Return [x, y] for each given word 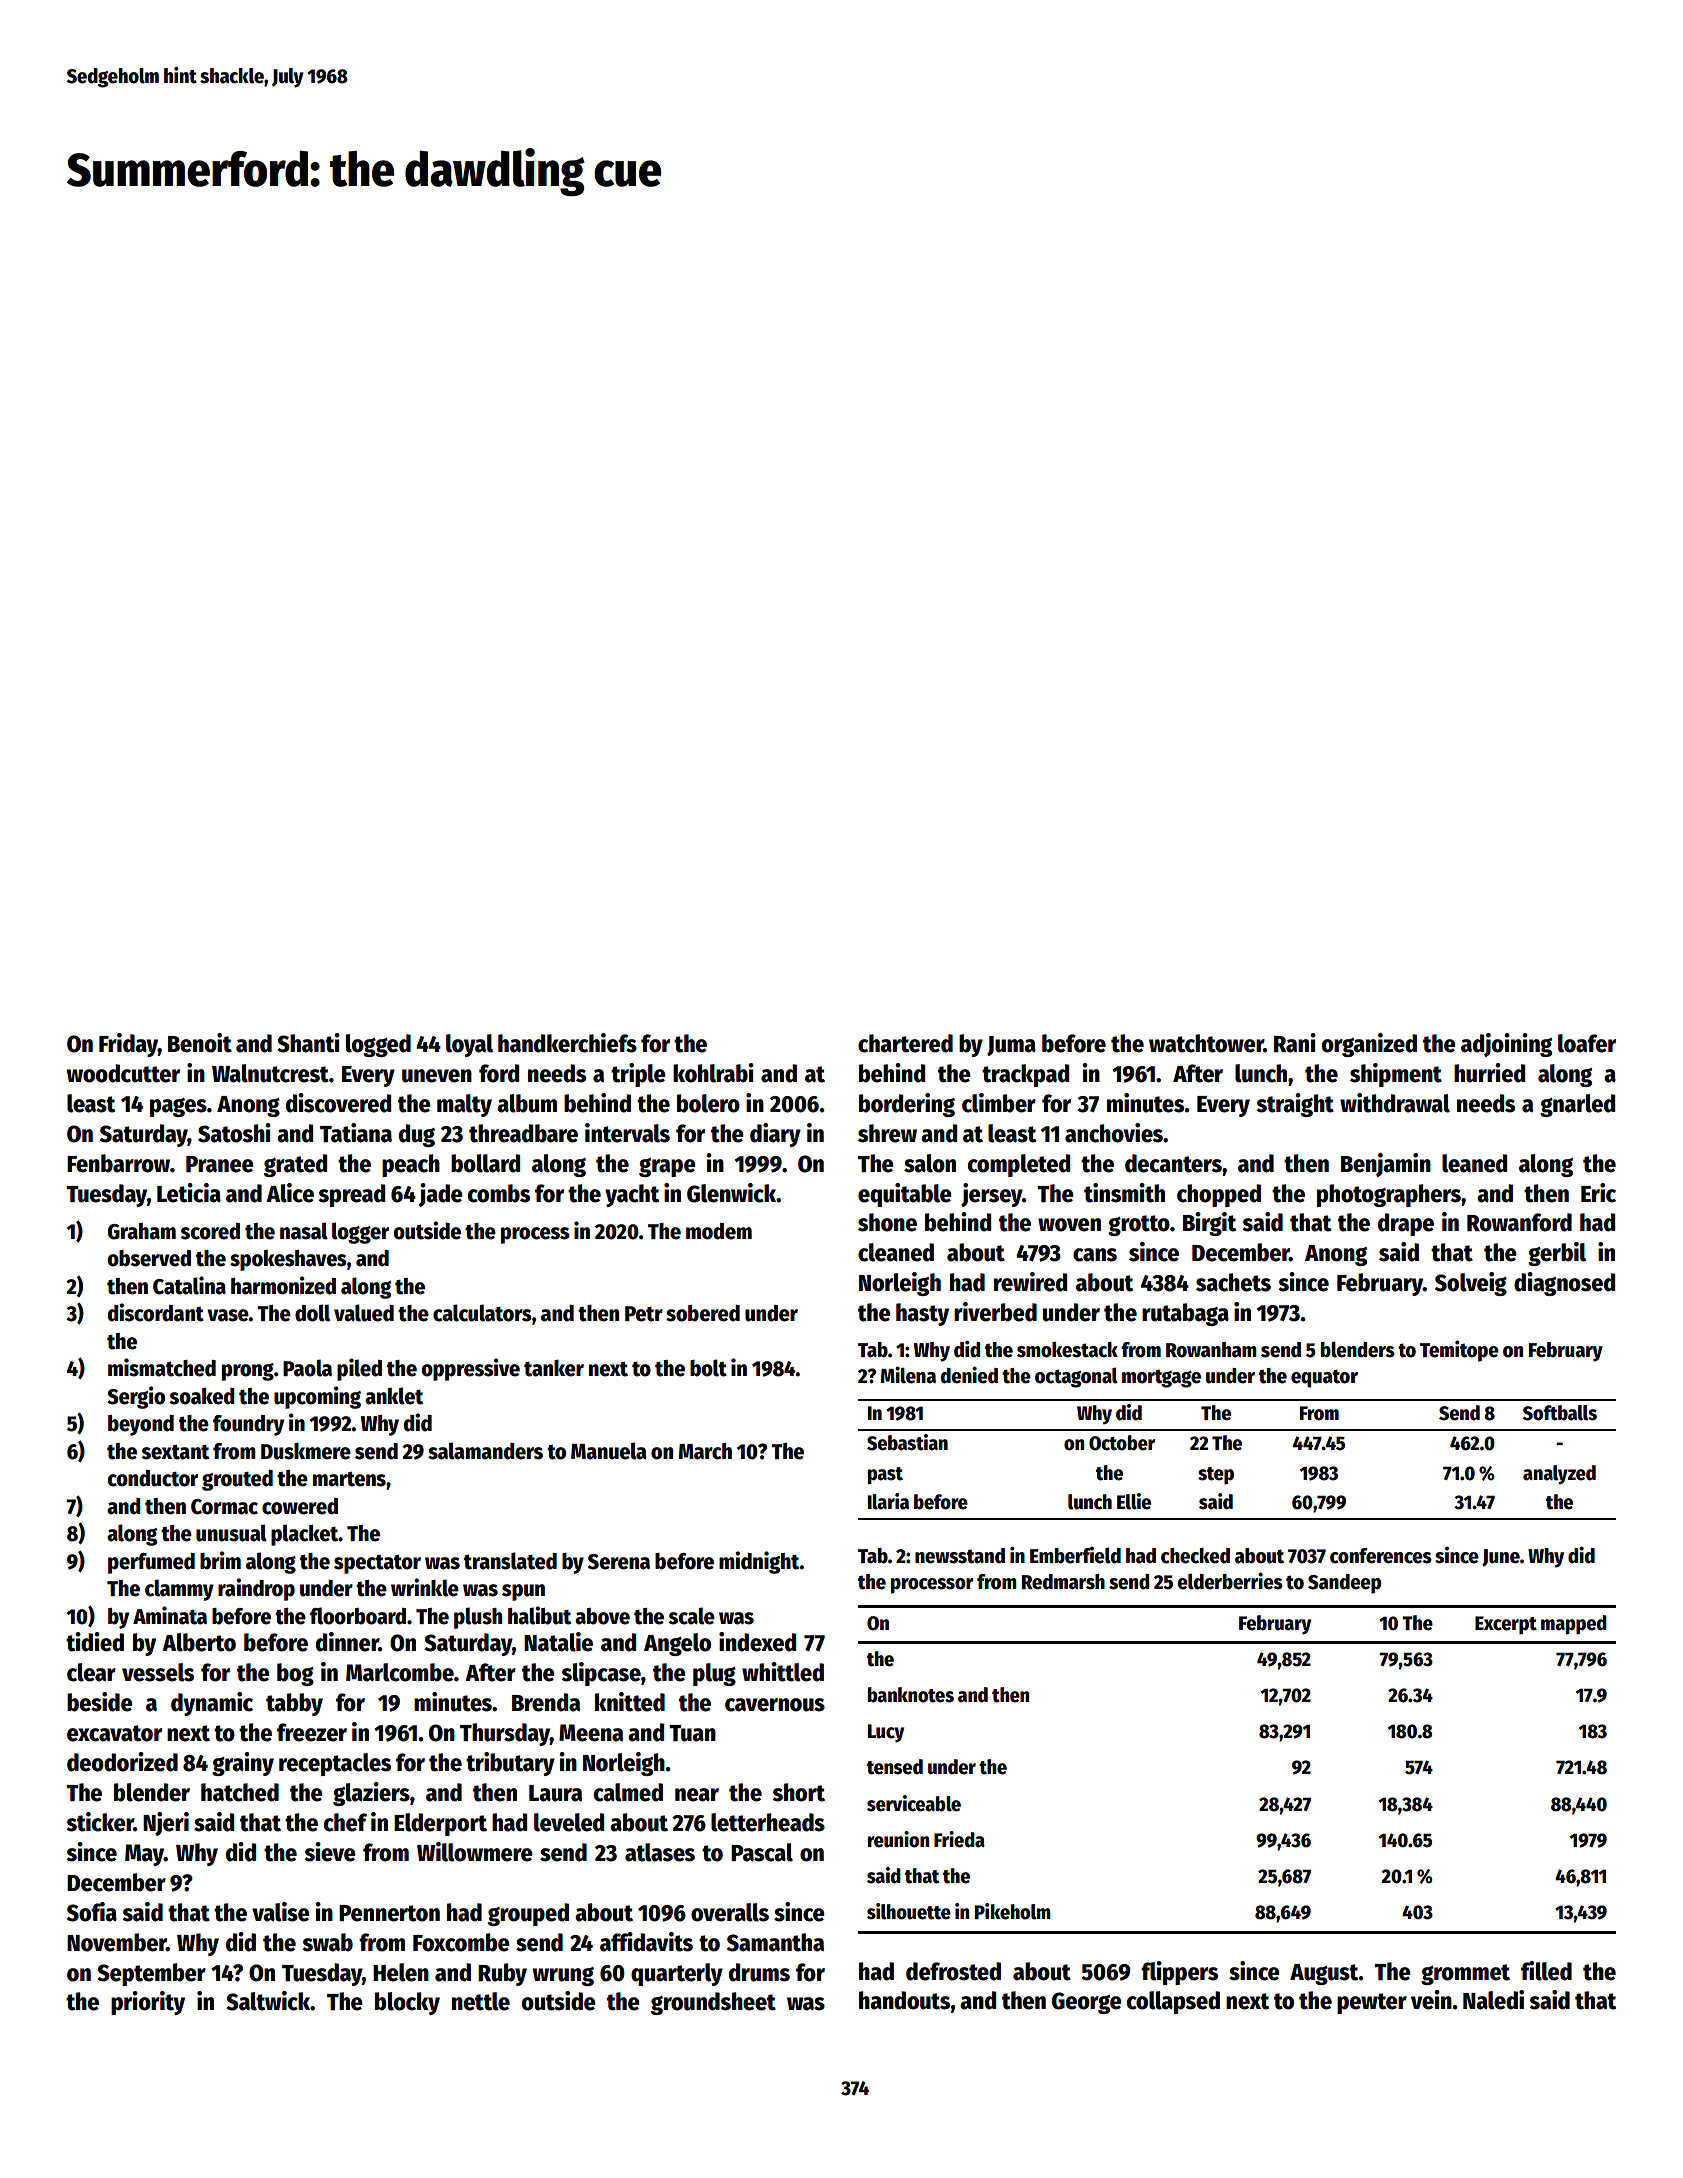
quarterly [677, 1974]
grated [295, 1165]
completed [1019, 1165]
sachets [1233, 1282]
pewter [1372, 2003]
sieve [330, 1852]
